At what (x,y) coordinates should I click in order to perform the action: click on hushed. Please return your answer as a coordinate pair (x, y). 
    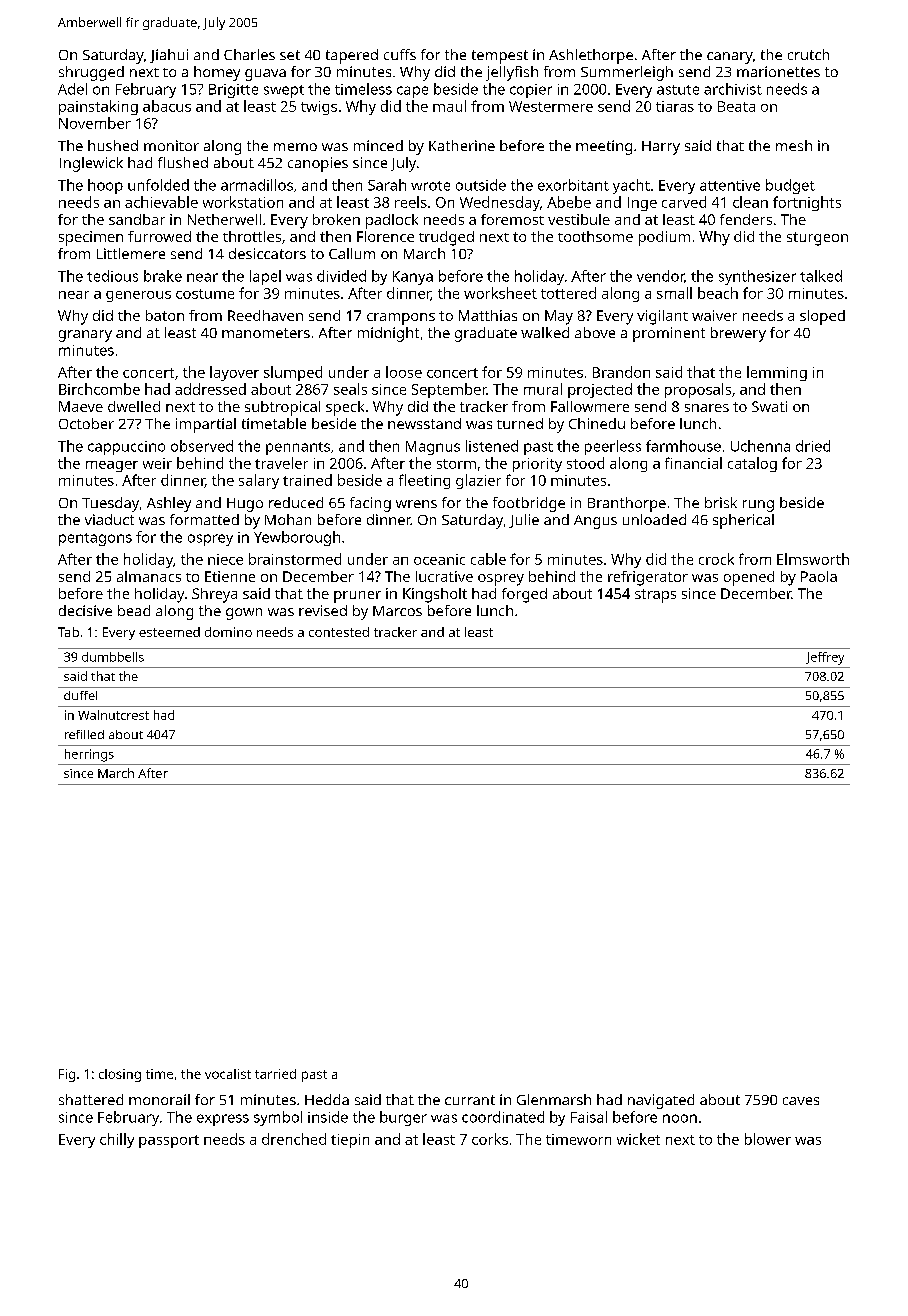
    Looking at the image, I should click on (113, 145).
